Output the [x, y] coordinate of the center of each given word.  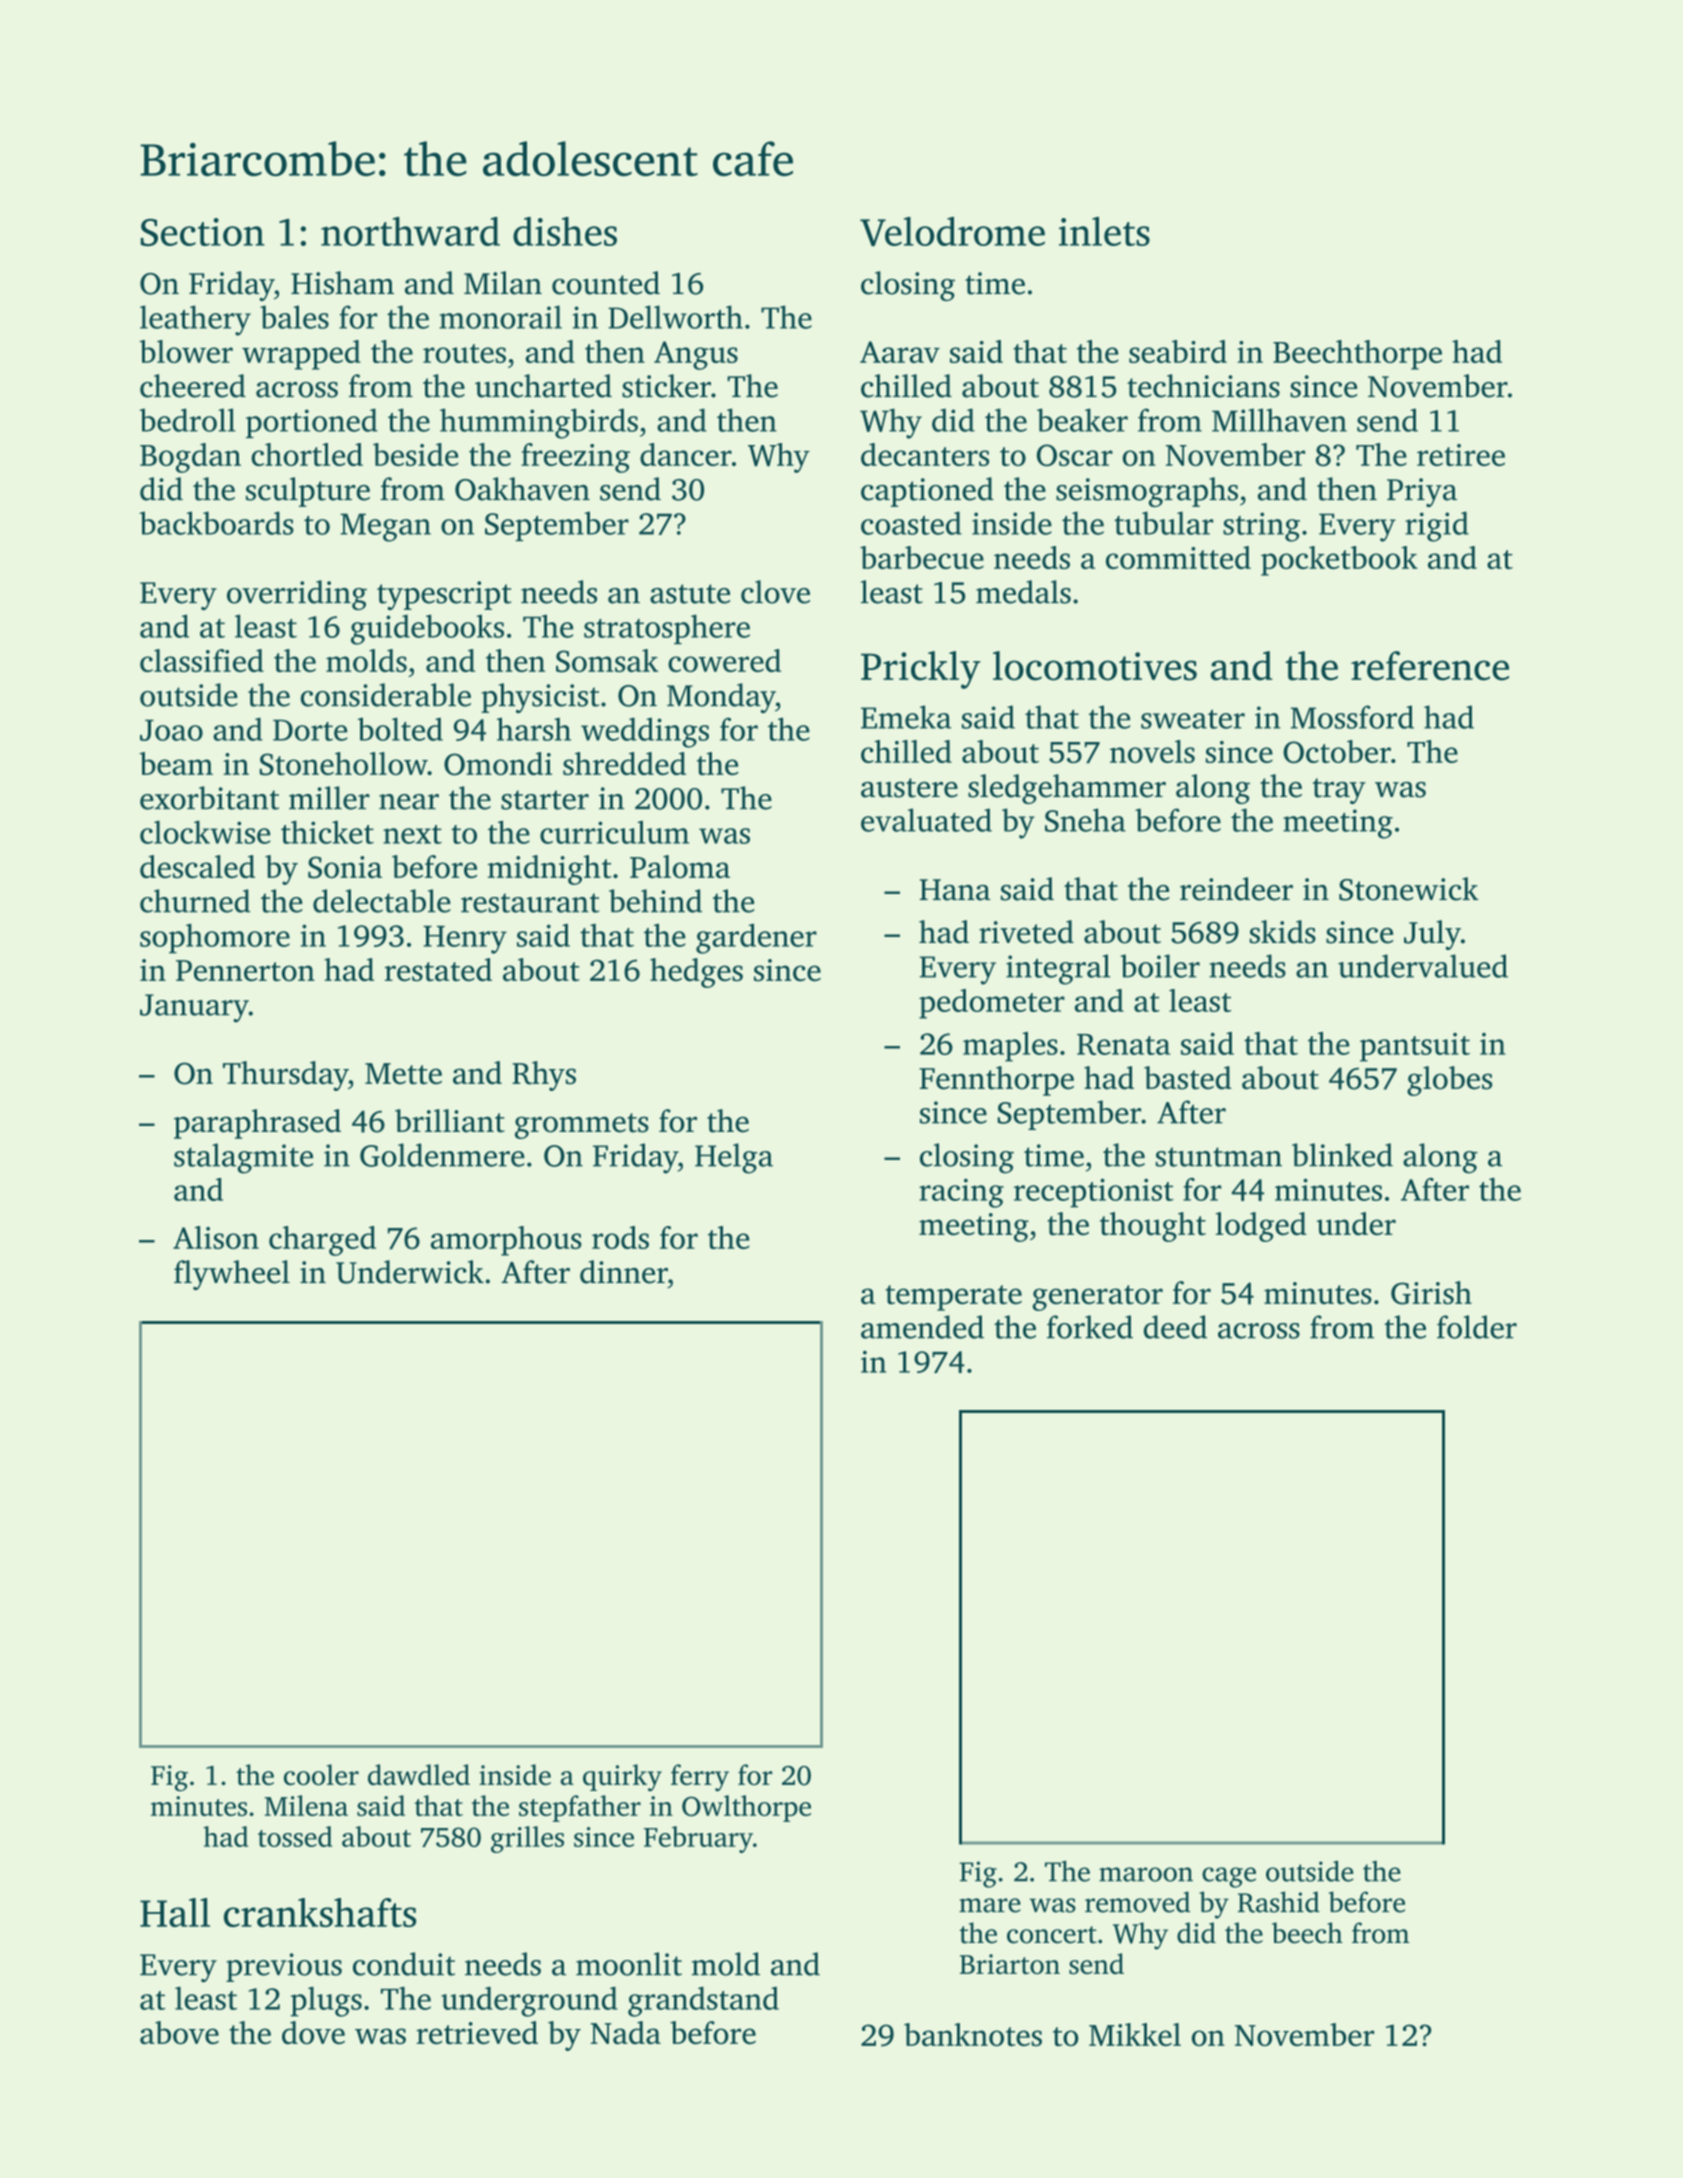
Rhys [544, 1076]
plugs [326, 2002]
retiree [1461, 455]
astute [690, 594]
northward [410, 231]
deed [1175, 1327]
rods [620, 1237]
